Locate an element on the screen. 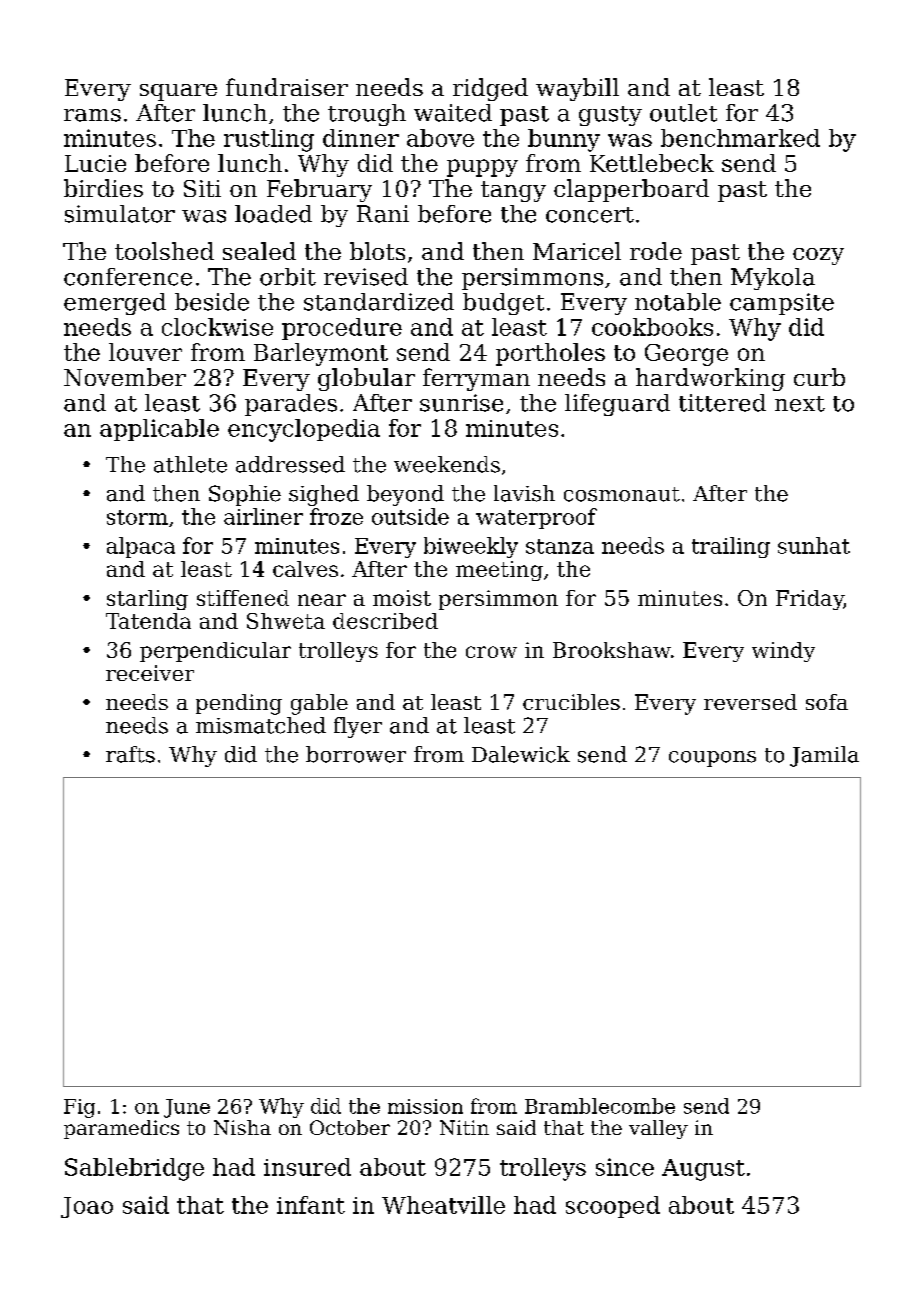  square is located at coordinates (178, 92).
